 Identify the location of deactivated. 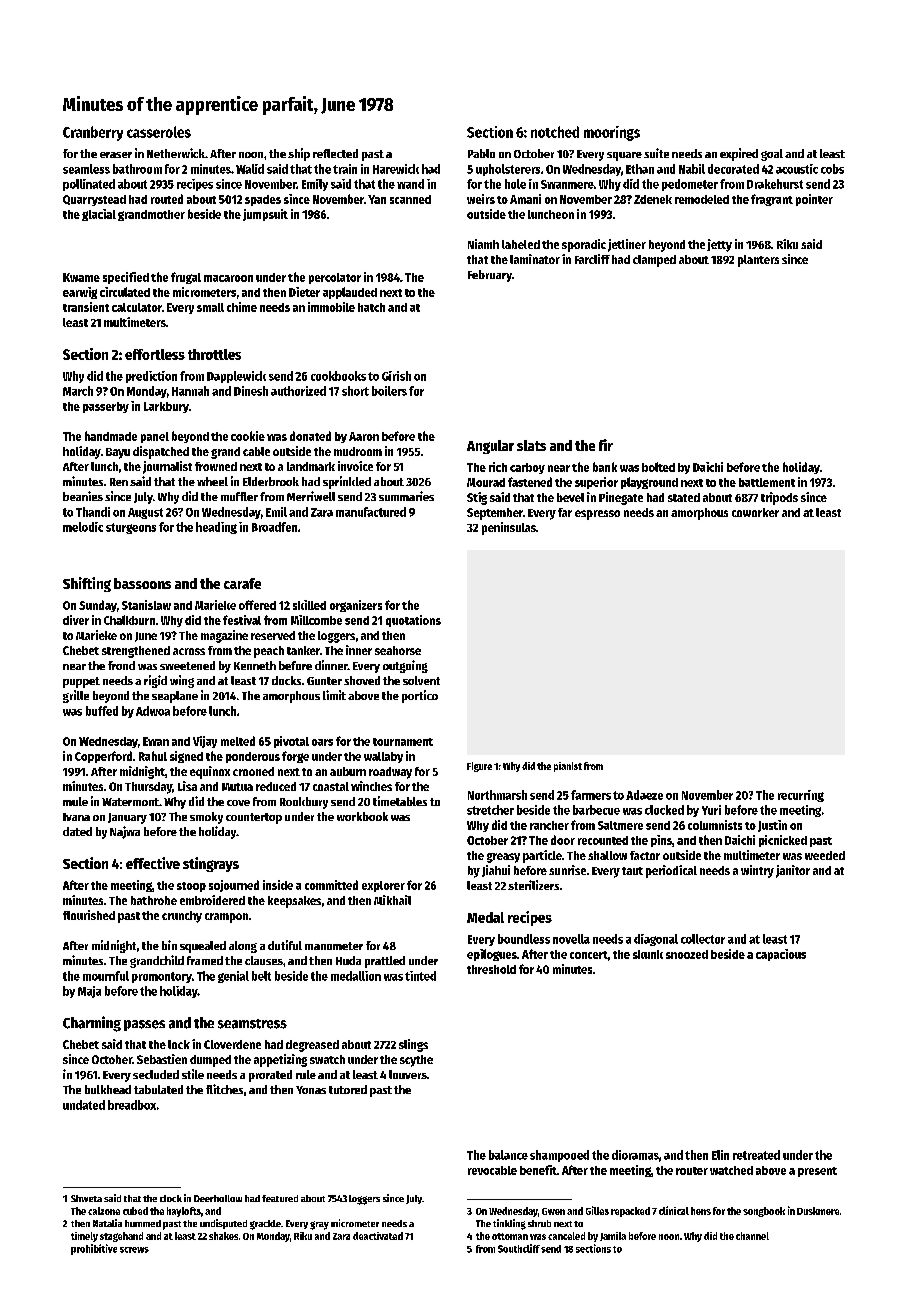
(378, 1236).
